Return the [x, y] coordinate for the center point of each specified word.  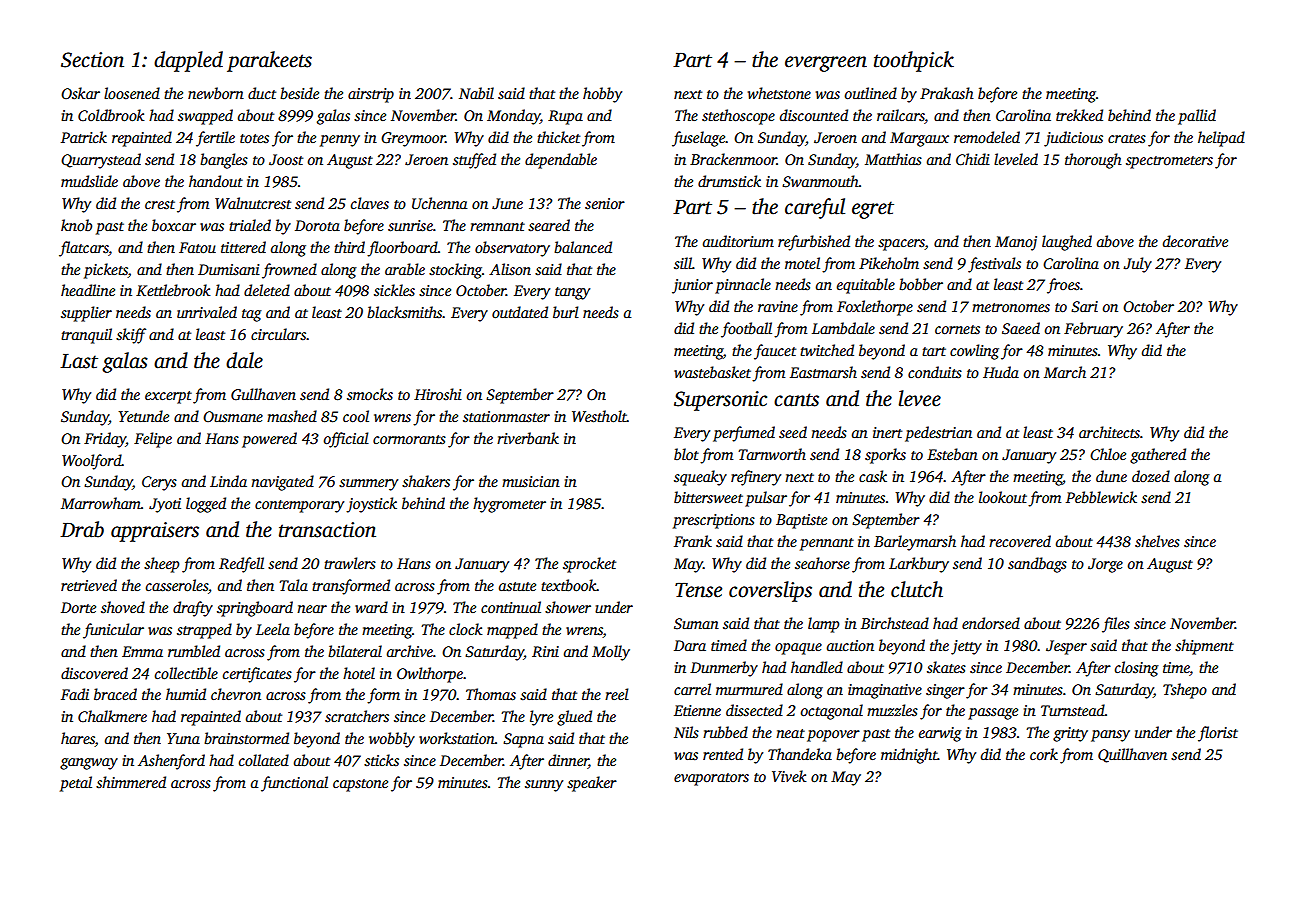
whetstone [779, 93]
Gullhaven [263, 394]
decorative [1195, 241]
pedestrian [938, 434]
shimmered [131, 782]
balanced [583, 247]
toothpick [914, 61]
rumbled [194, 651]
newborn [216, 93]
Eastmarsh [823, 372]
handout [216, 181]
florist [1218, 734]
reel [617, 694]
